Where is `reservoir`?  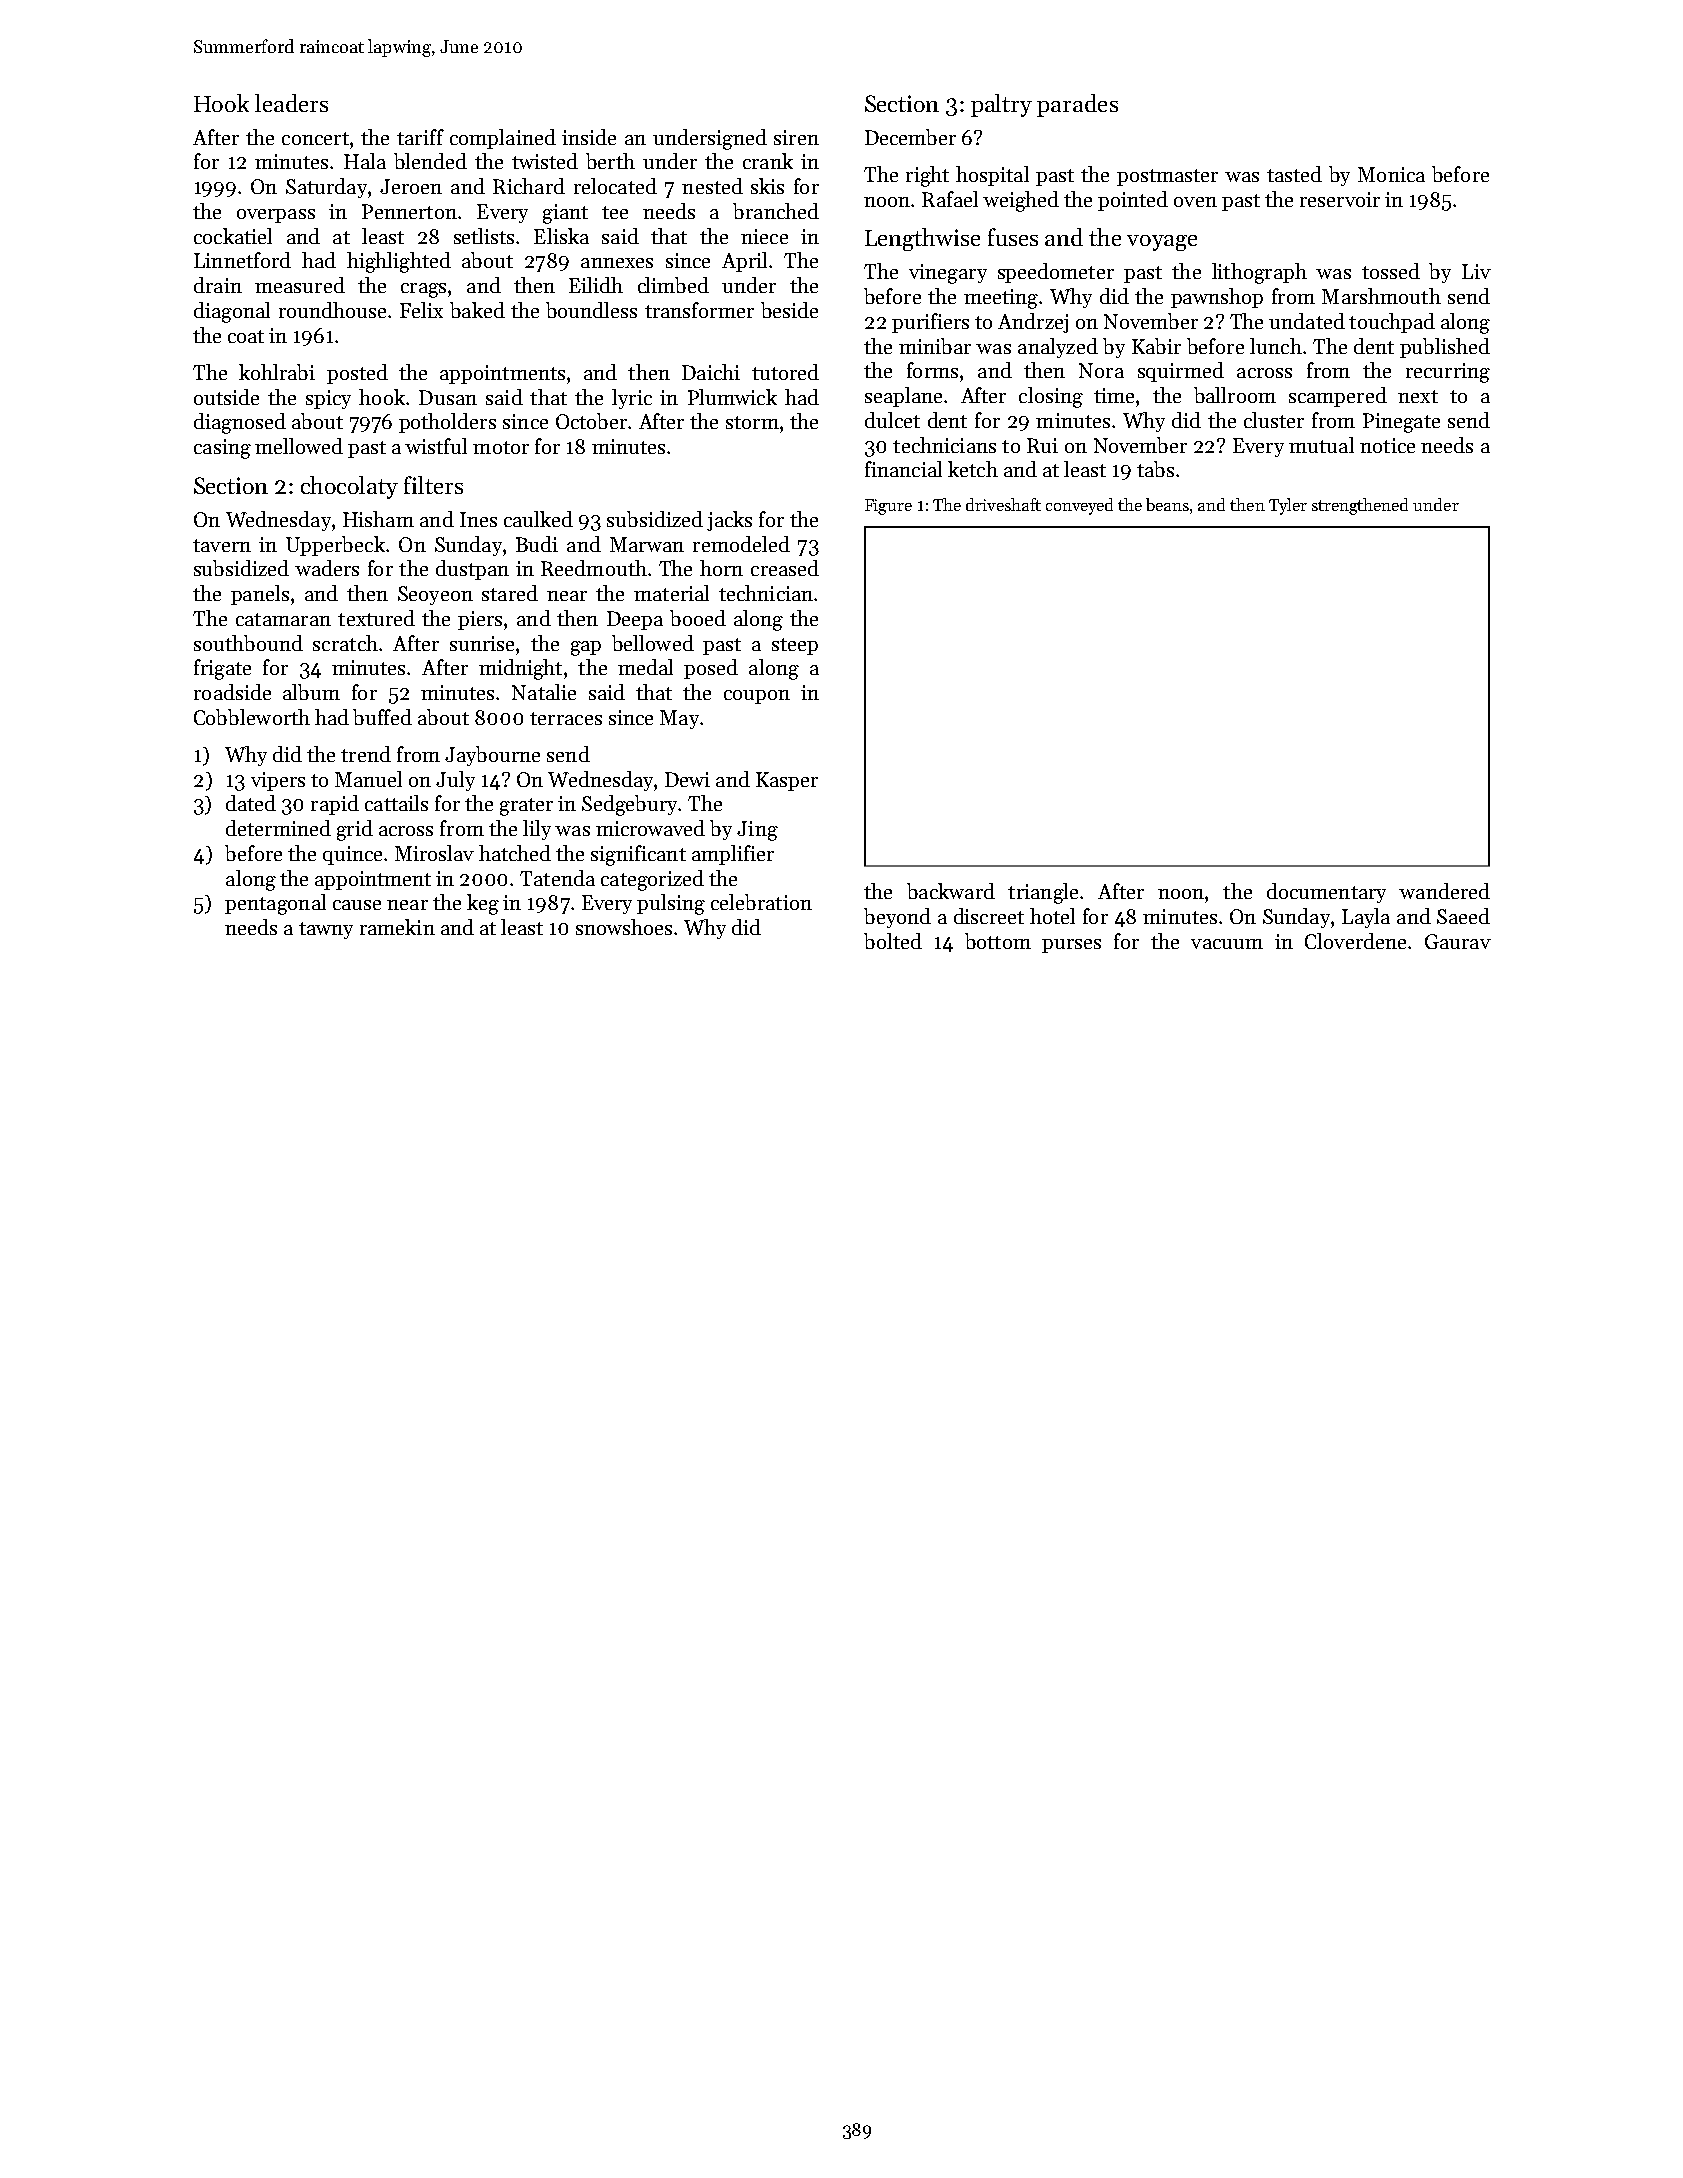
reservoir is located at coordinates (1340, 199).
